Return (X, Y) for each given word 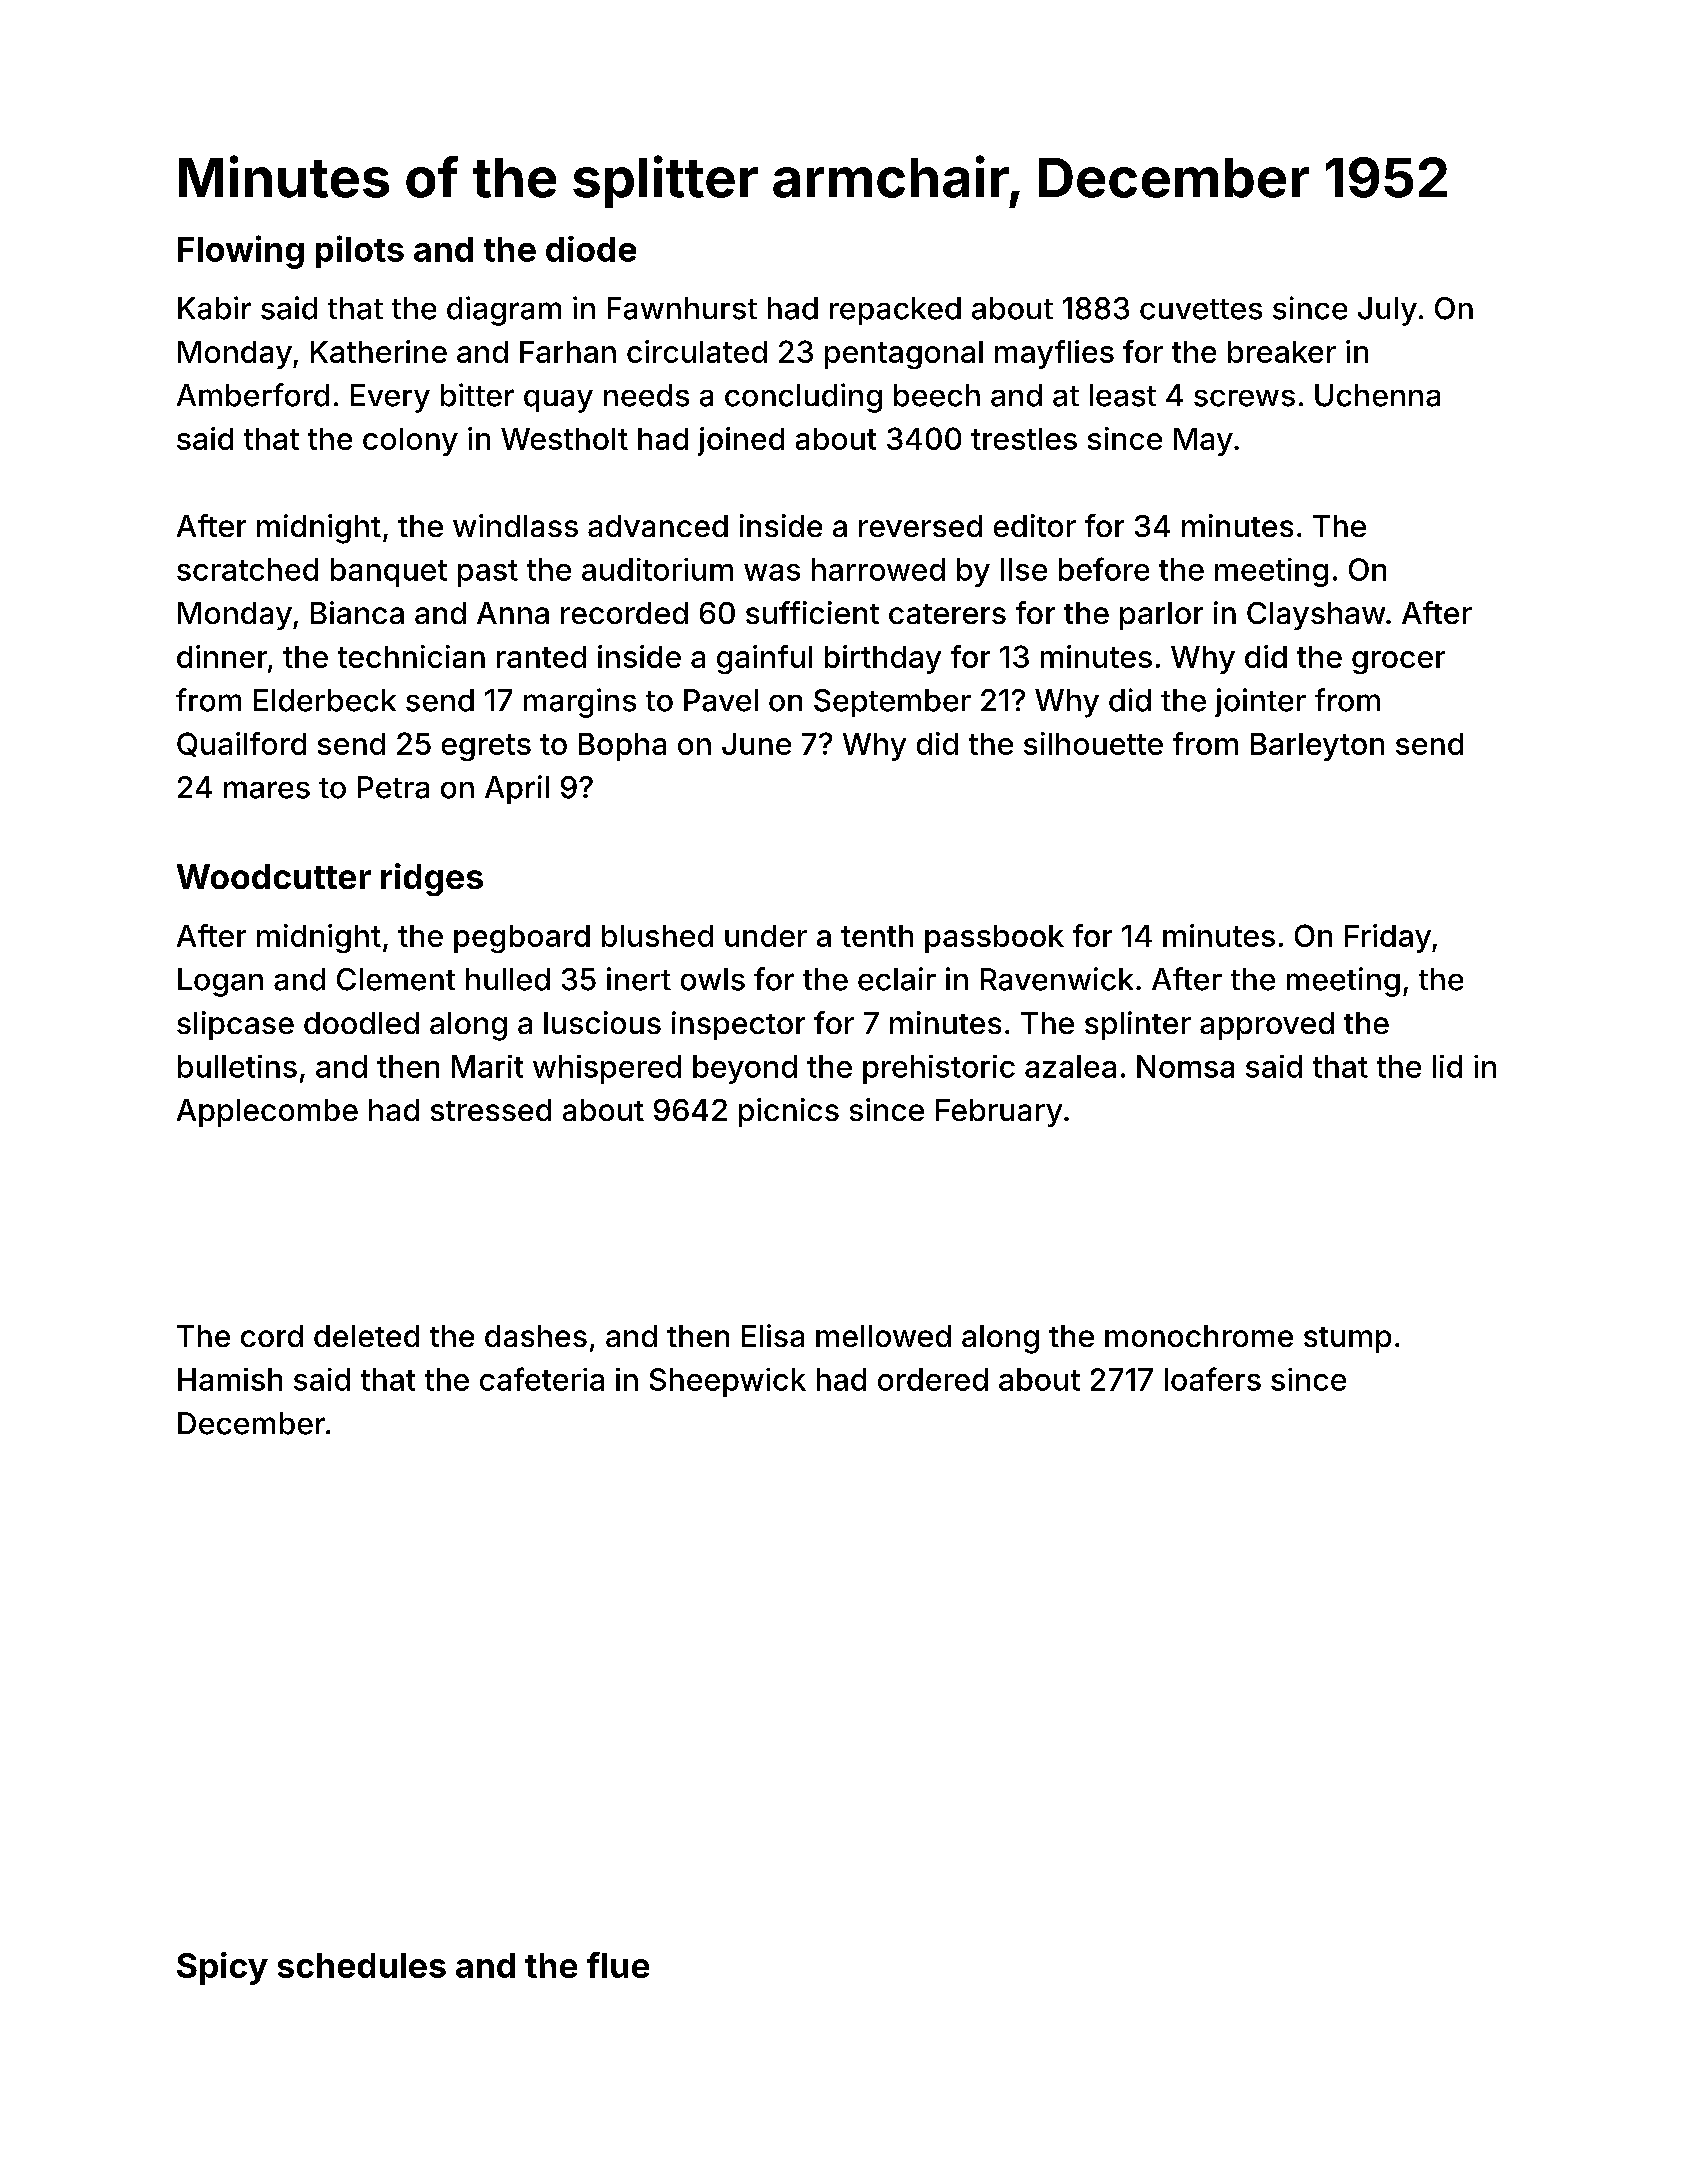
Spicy (222, 1968)
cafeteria (542, 1379)
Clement (396, 979)
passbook (994, 939)
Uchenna (1377, 395)
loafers (1213, 1379)
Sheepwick (728, 1382)
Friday (1388, 938)
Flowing (241, 252)
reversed (920, 526)
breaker (1282, 352)
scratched (247, 569)
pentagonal (904, 355)
